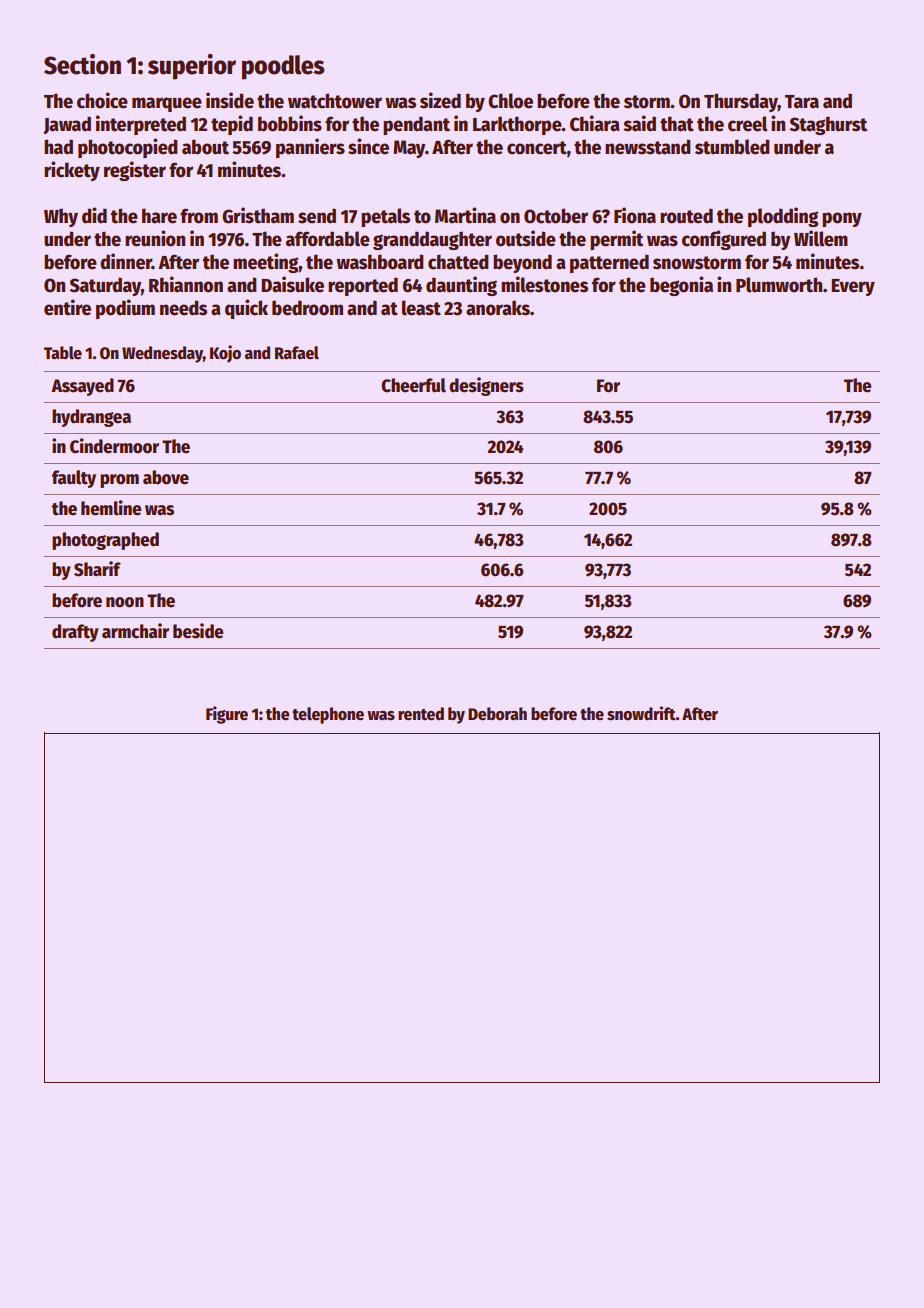 The width and height of the screenshot is (924, 1308). I want to click on Deborah, so click(497, 714).
